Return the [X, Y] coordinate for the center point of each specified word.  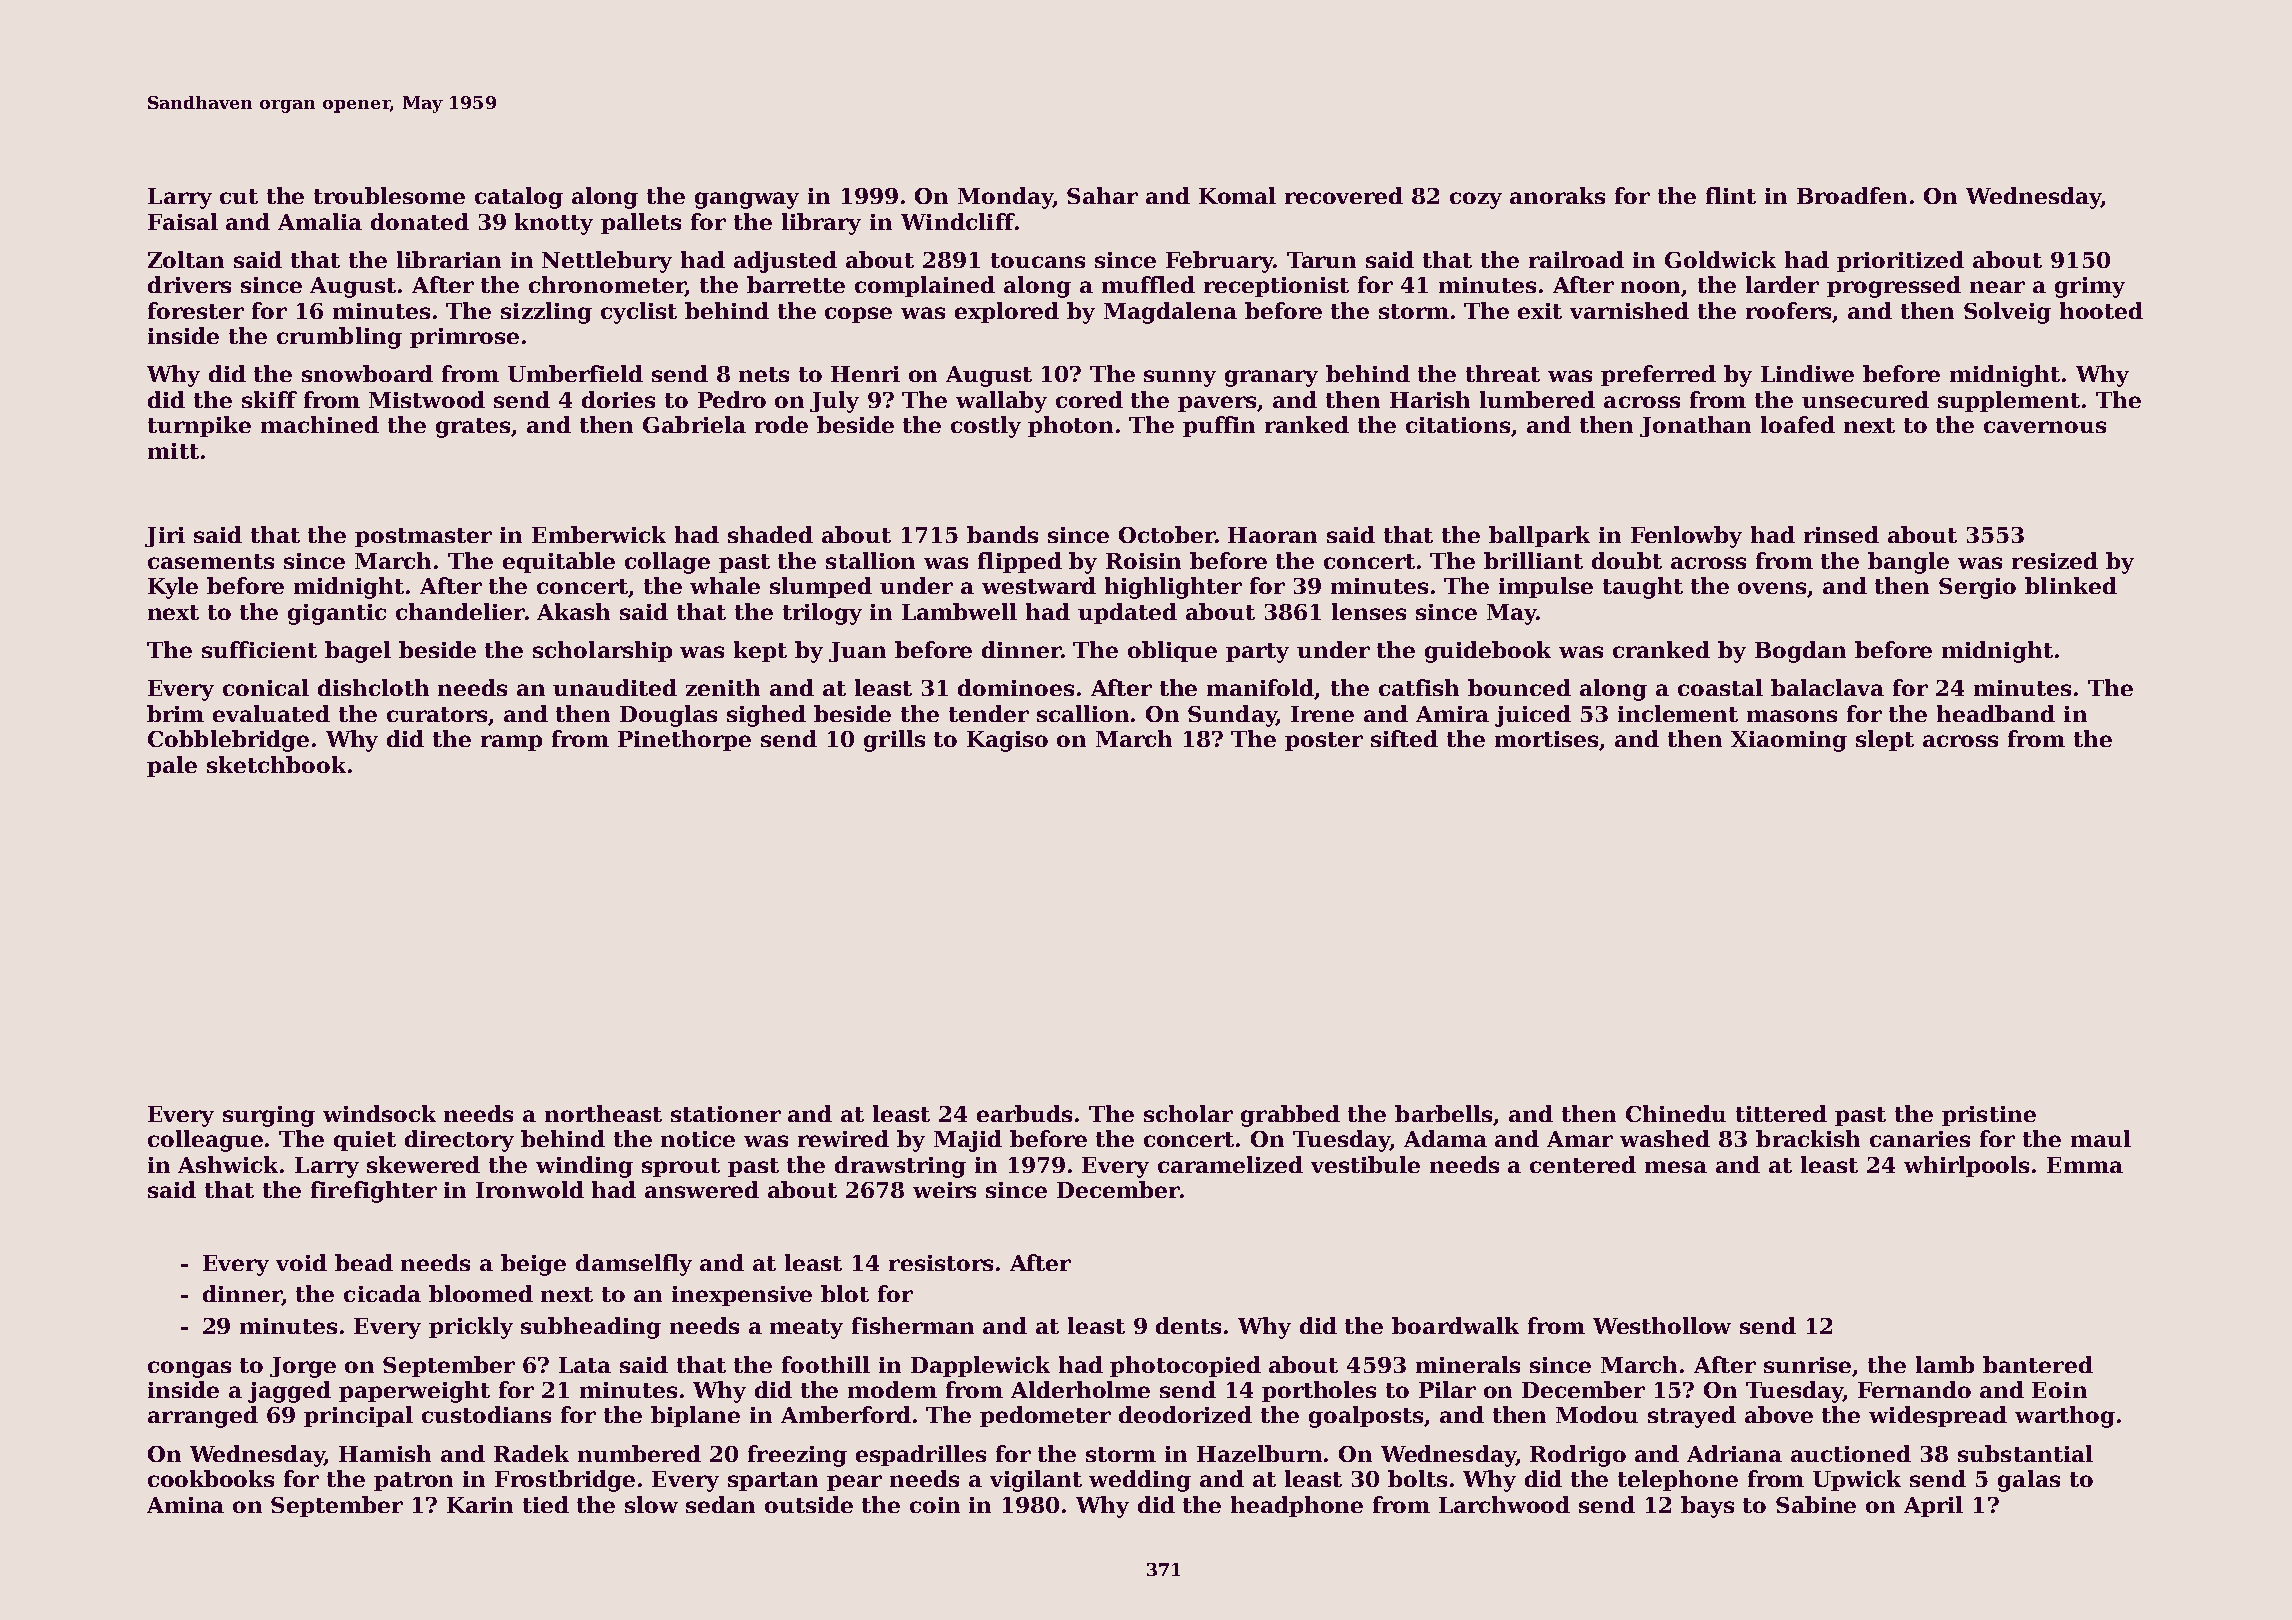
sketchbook [276, 764]
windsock [379, 1113]
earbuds [1024, 1113]
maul [2101, 1138]
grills [894, 741]
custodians [486, 1414]
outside [809, 1504]
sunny [1180, 378]
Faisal [183, 221]
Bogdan [1800, 652]
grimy [2090, 287]
